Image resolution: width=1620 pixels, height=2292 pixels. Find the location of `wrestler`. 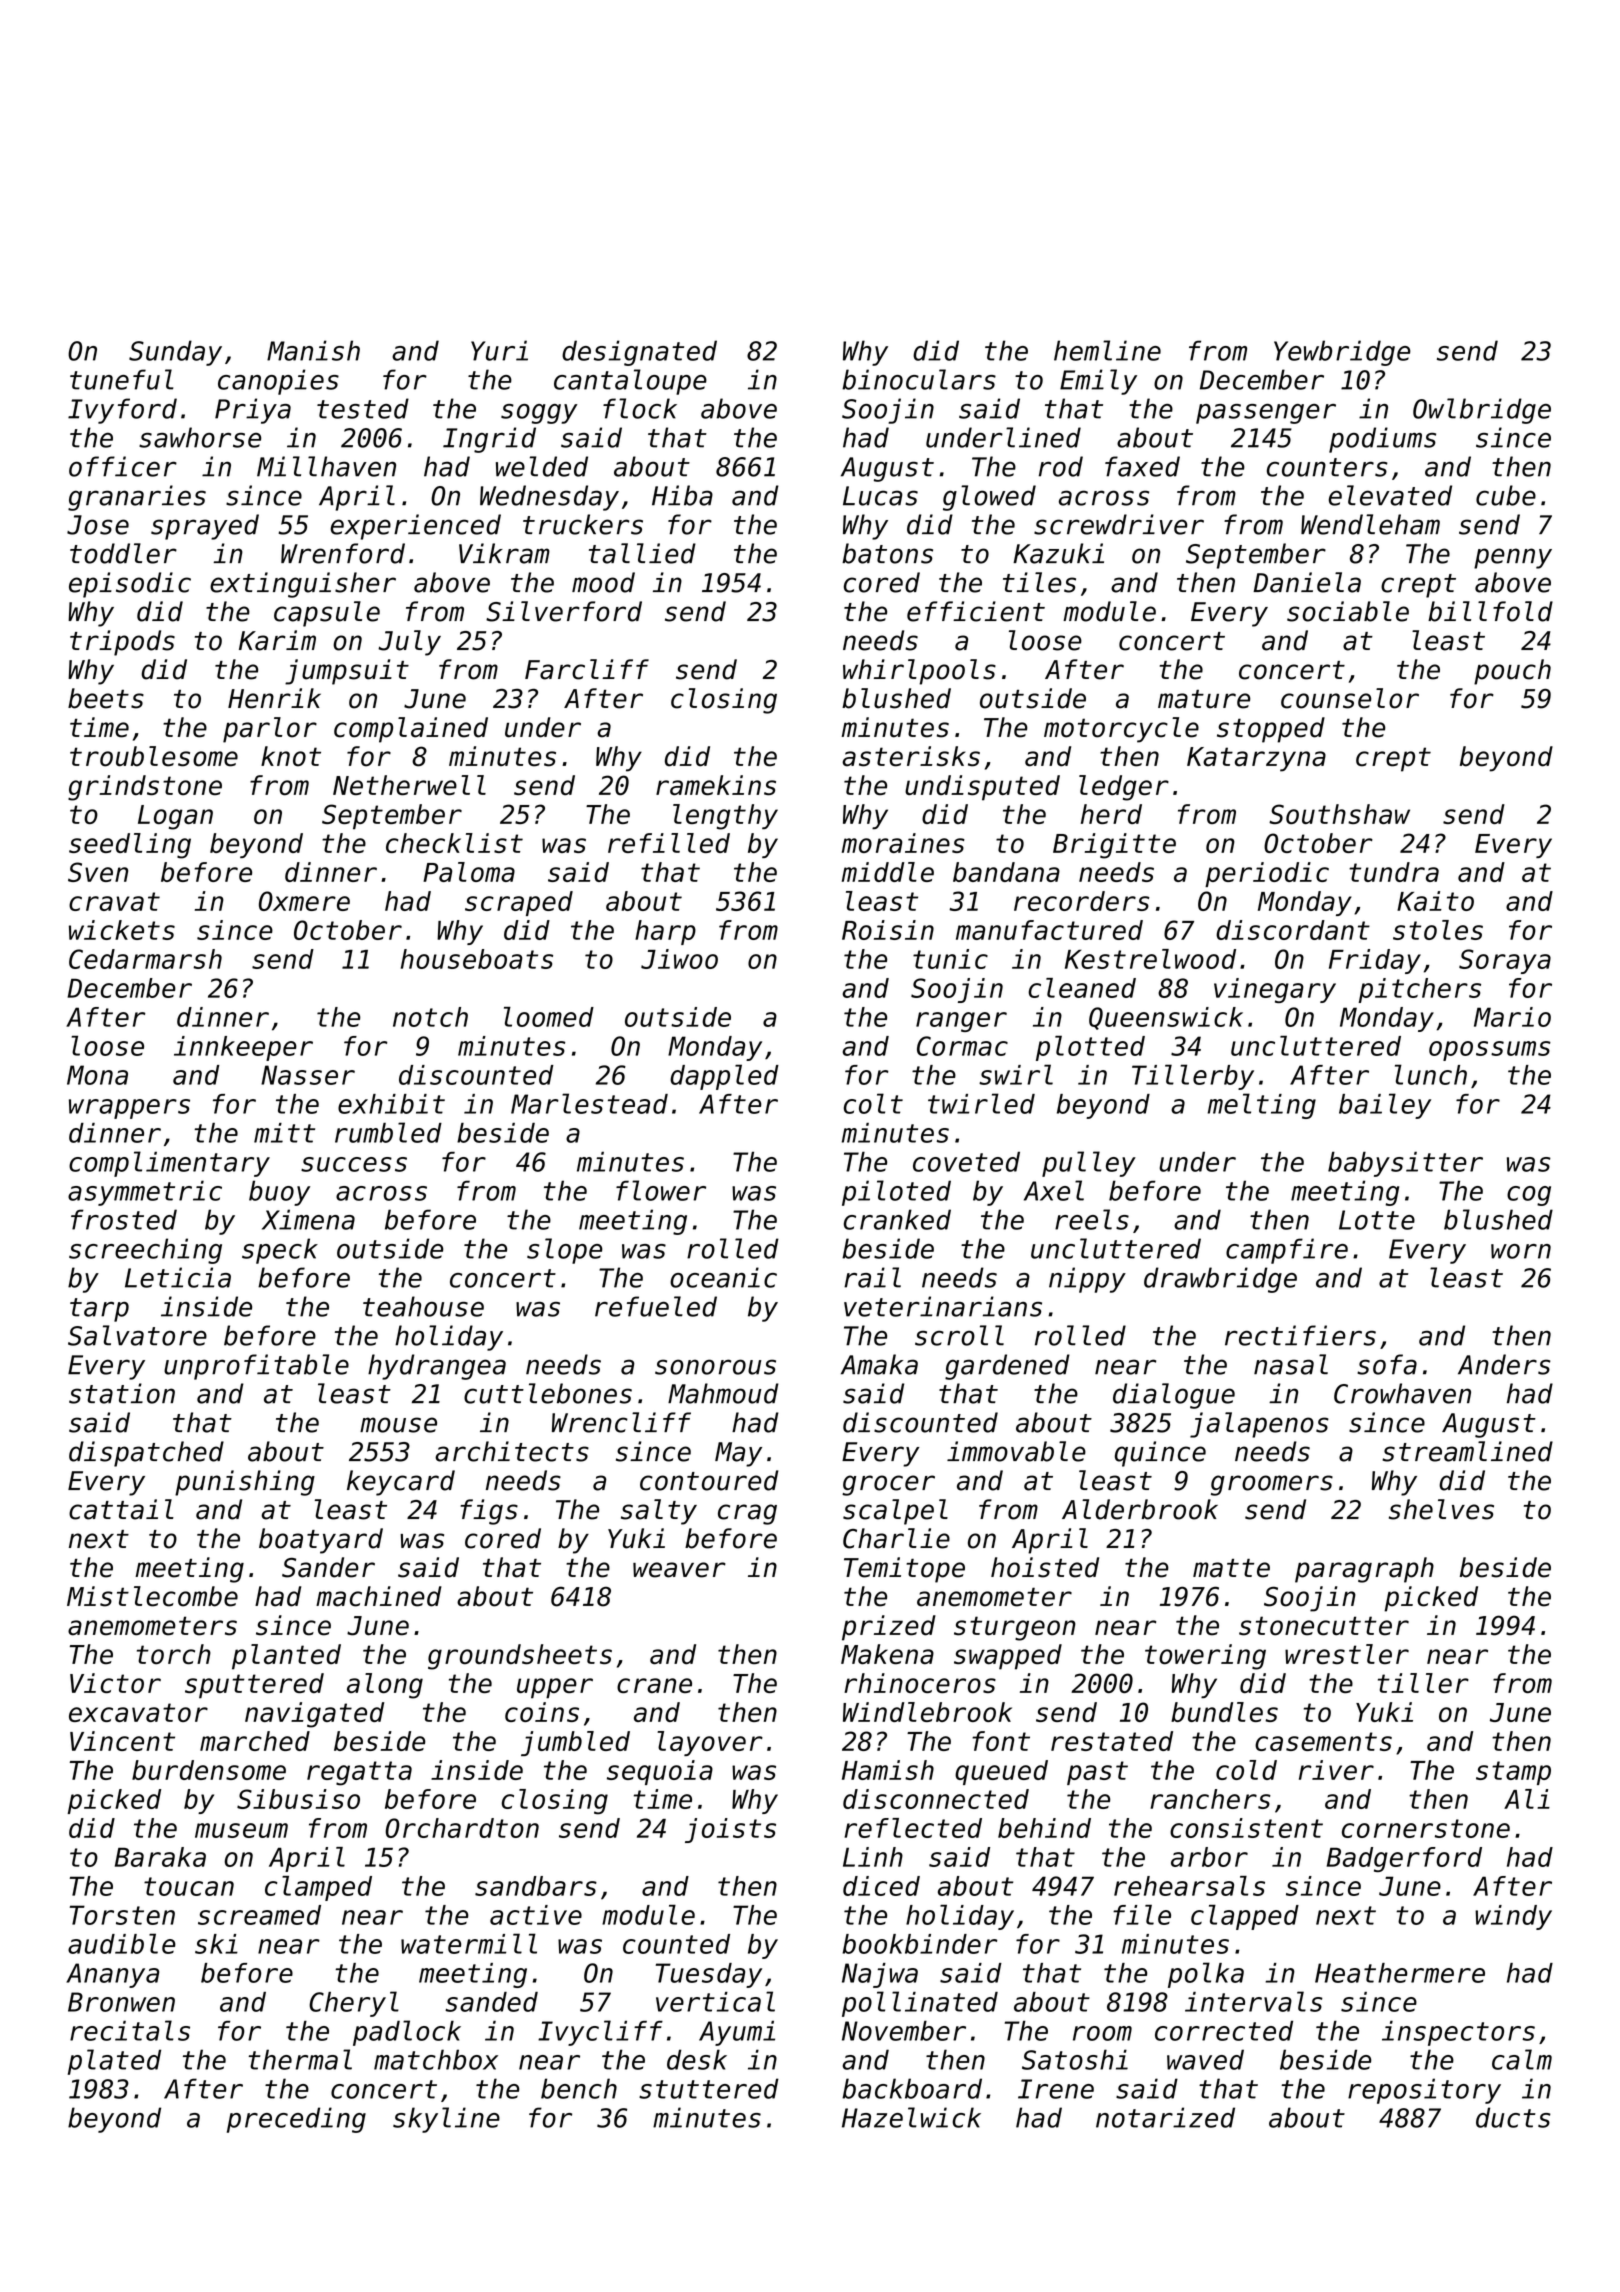

wrestler is located at coordinates (1347, 1654).
